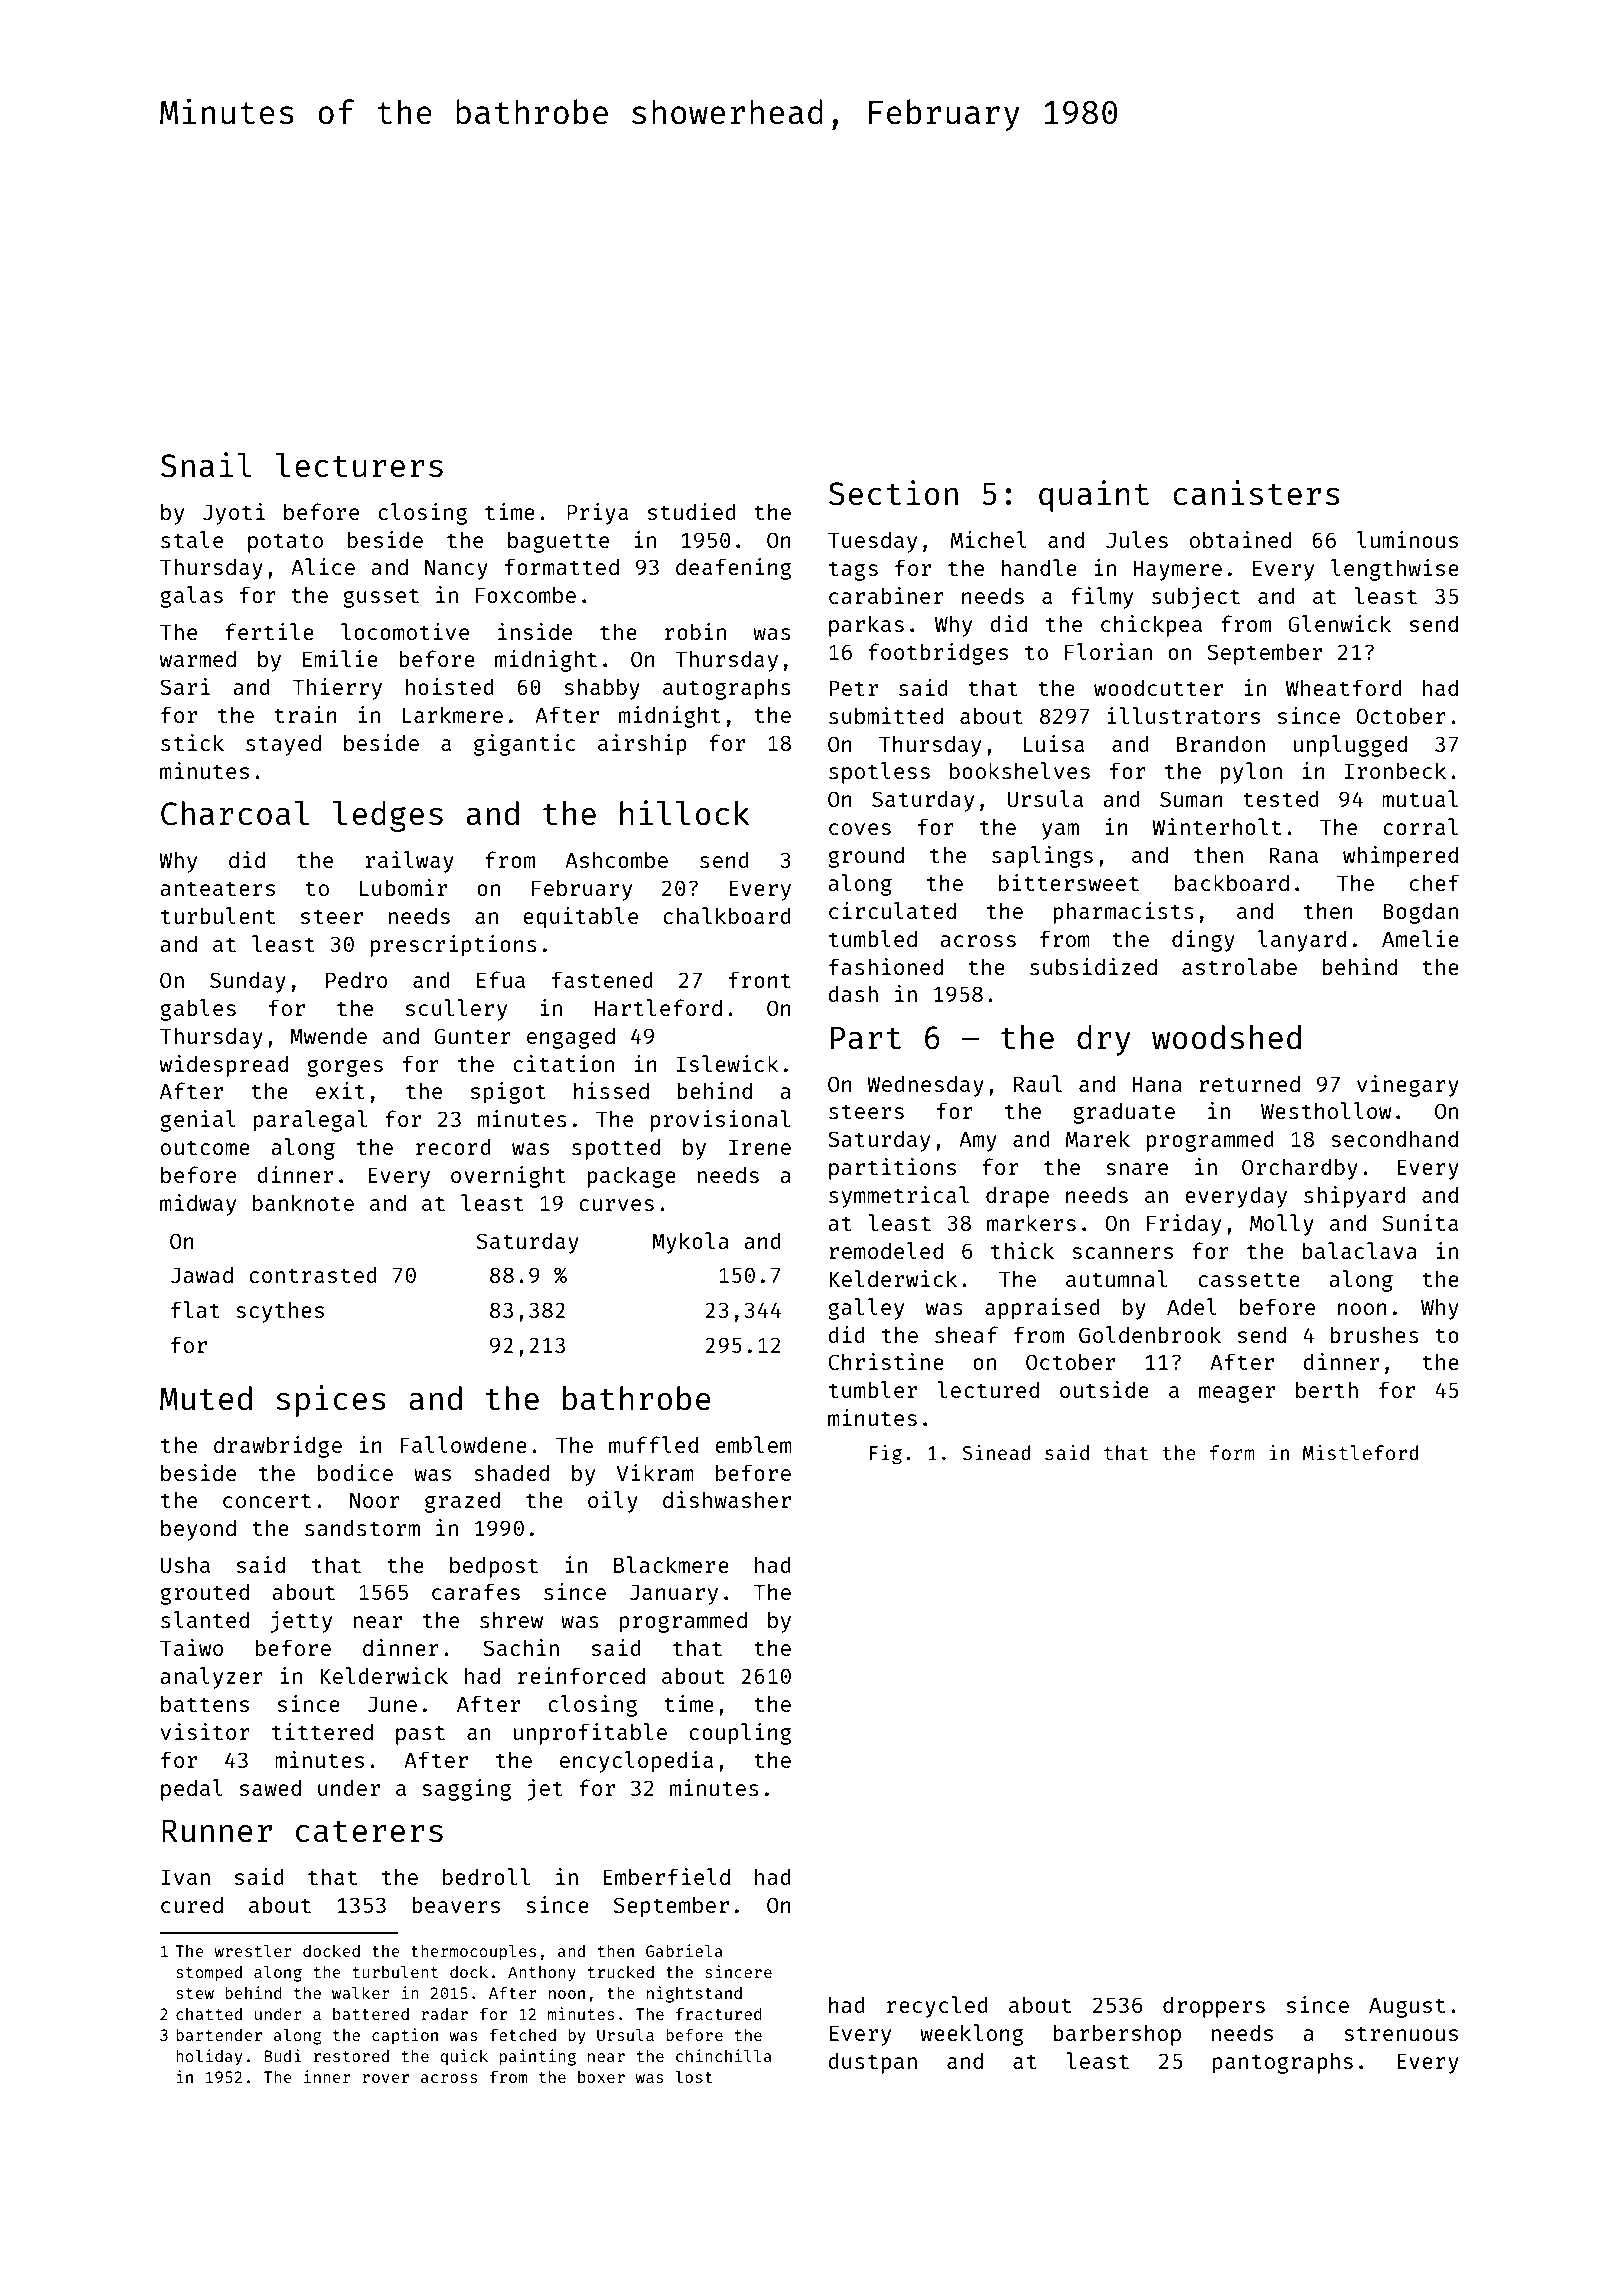 The height and width of the image is (2292, 1620). What do you see at coordinates (234, 514) in the image?
I see `Jyoti` at bounding box center [234, 514].
